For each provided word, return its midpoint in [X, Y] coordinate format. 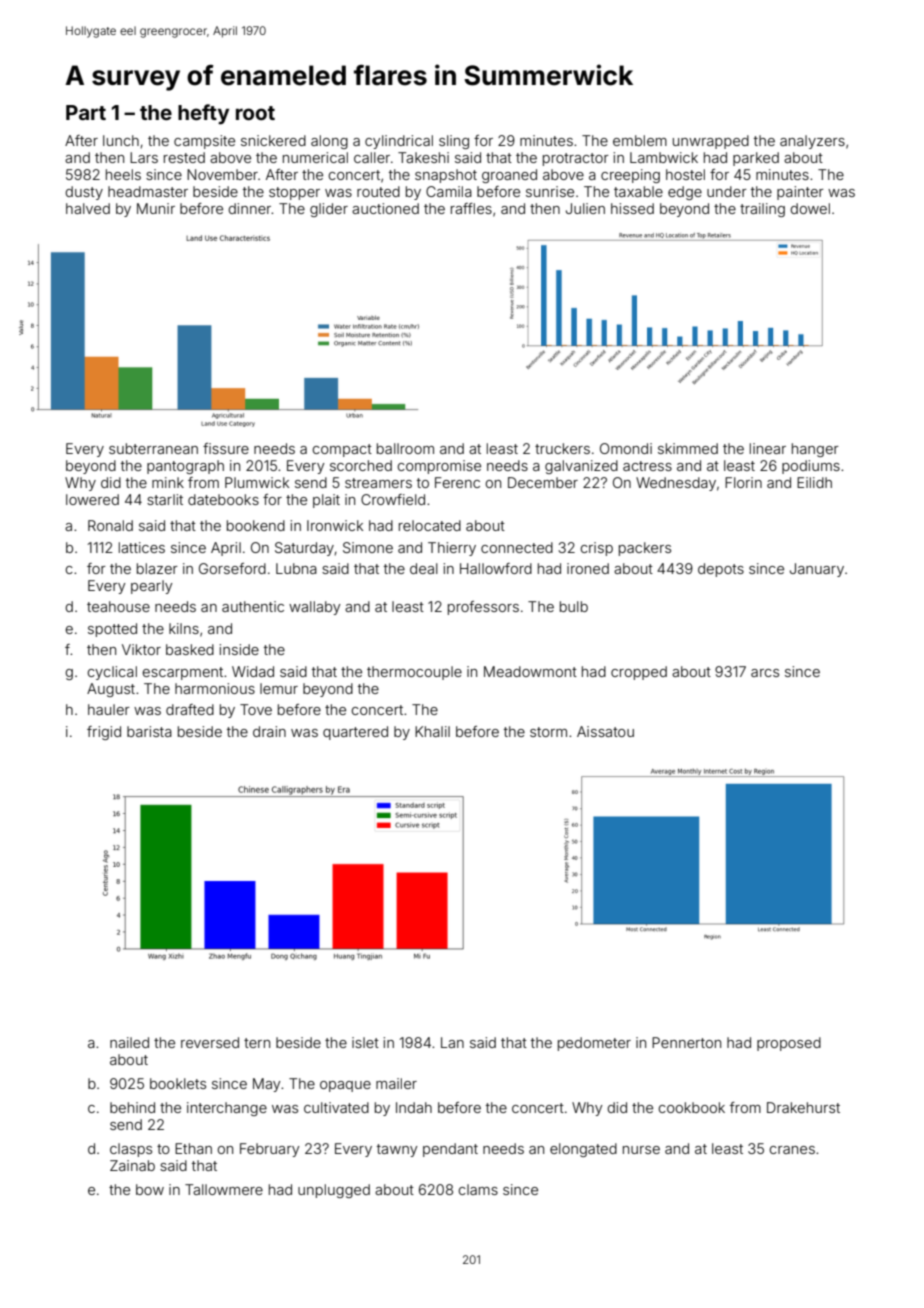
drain [269, 731]
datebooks [223, 499]
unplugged [334, 1191]
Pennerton [686, 1042]
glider [329, 210]
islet [365, 1042]
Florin [743, 482]
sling [454, 142]
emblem [640, 140]
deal [424, 568]
